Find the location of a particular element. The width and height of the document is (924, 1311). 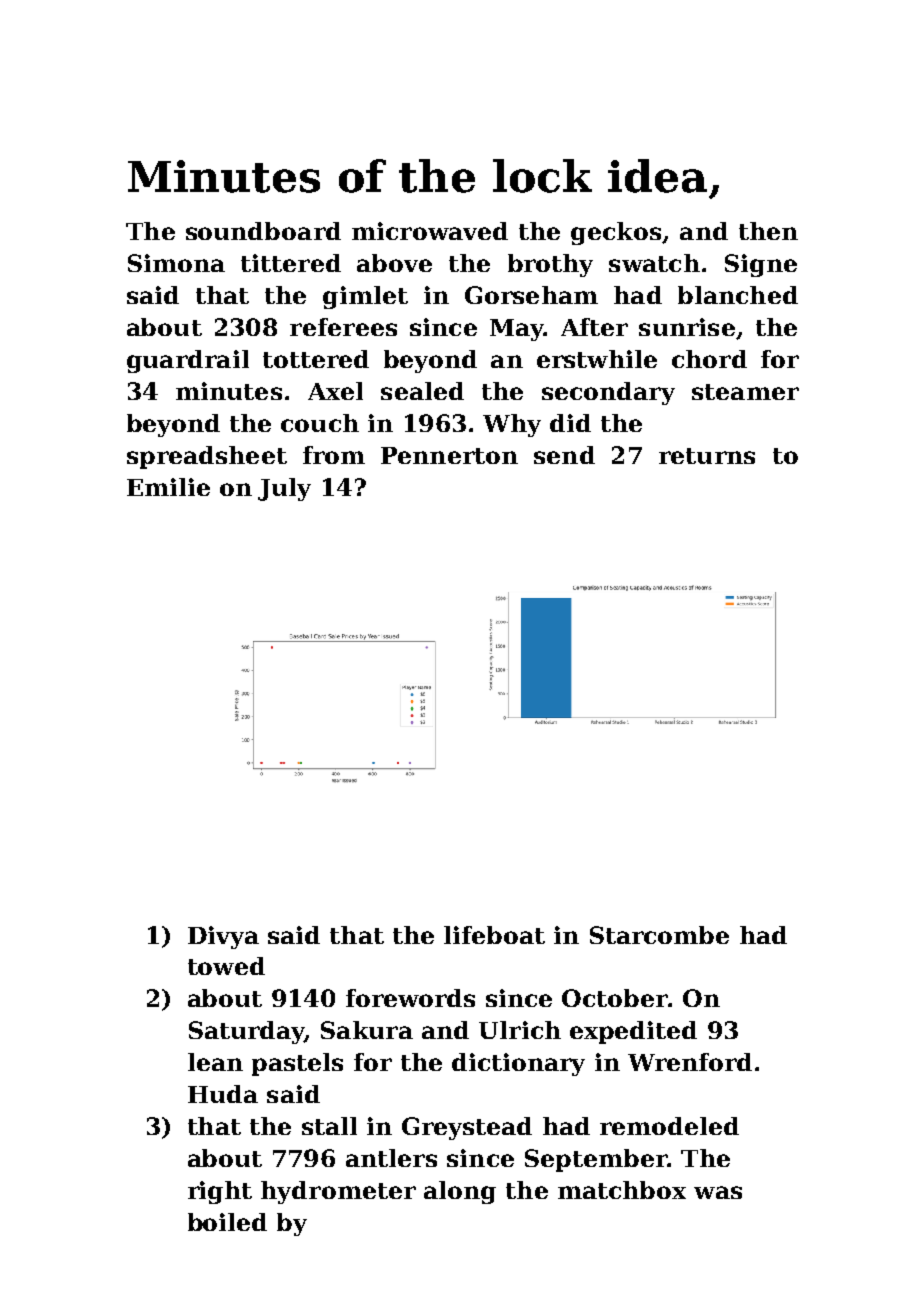

Starcombe is located at coordinates (659, 935).
